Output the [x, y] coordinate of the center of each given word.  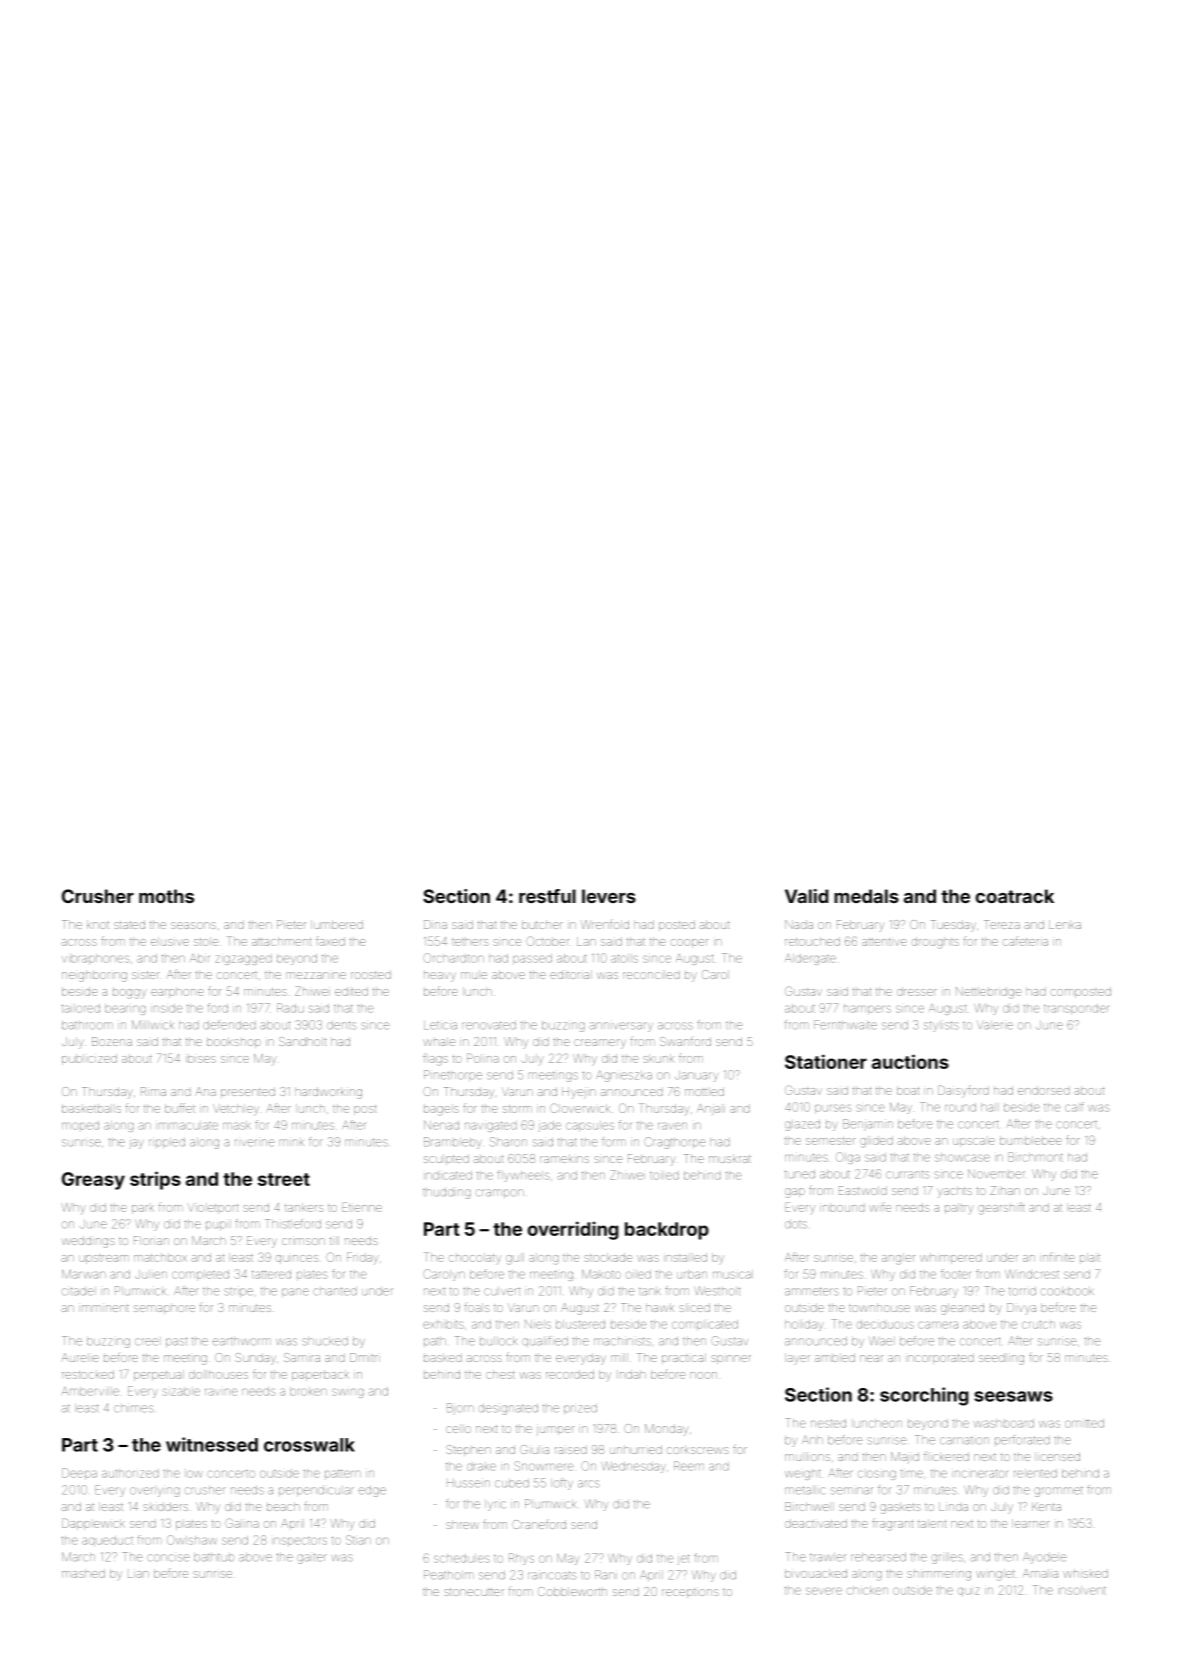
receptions [690, 1593]
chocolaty [475, 1259]
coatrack [1015, 896]
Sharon [508, 1142]
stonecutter [474, 1592]
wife [880, 1207]
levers [609, 896]
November [996, 1174]
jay [136, 1144]
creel [146, 1342]
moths [166, 896]
